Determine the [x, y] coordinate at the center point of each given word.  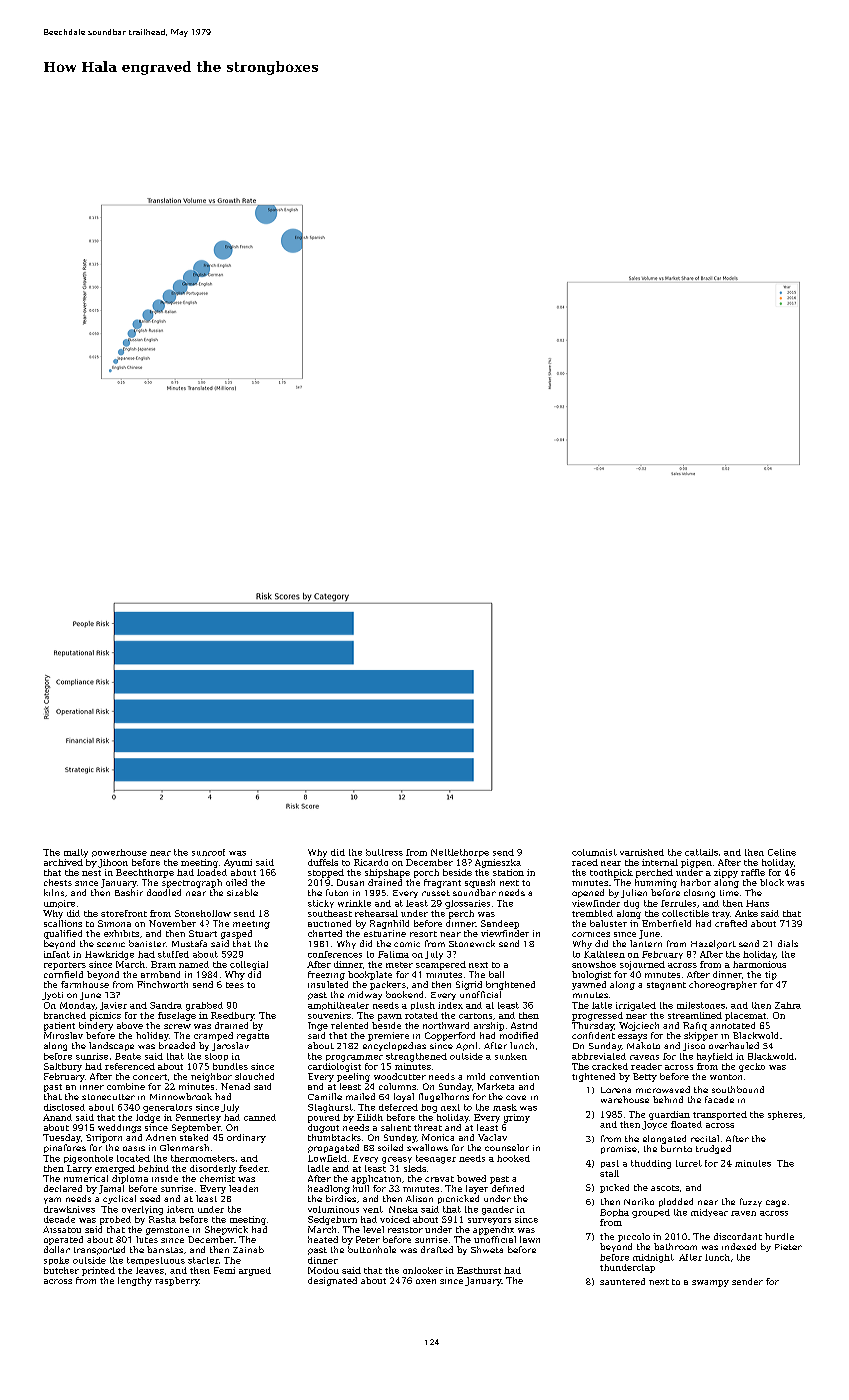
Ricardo [371, 862]
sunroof [208, 852]
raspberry [177, 1281]
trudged [713, 1149]
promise [619, 1150]
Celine [782, 852]
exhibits [121, 933]
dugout [323, 1128]
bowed [471, 1178]
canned [260, 1117]
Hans [757, 903]
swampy [710, 1283]
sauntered [622, 1281]
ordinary [246, 1138]
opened [588, 893]
